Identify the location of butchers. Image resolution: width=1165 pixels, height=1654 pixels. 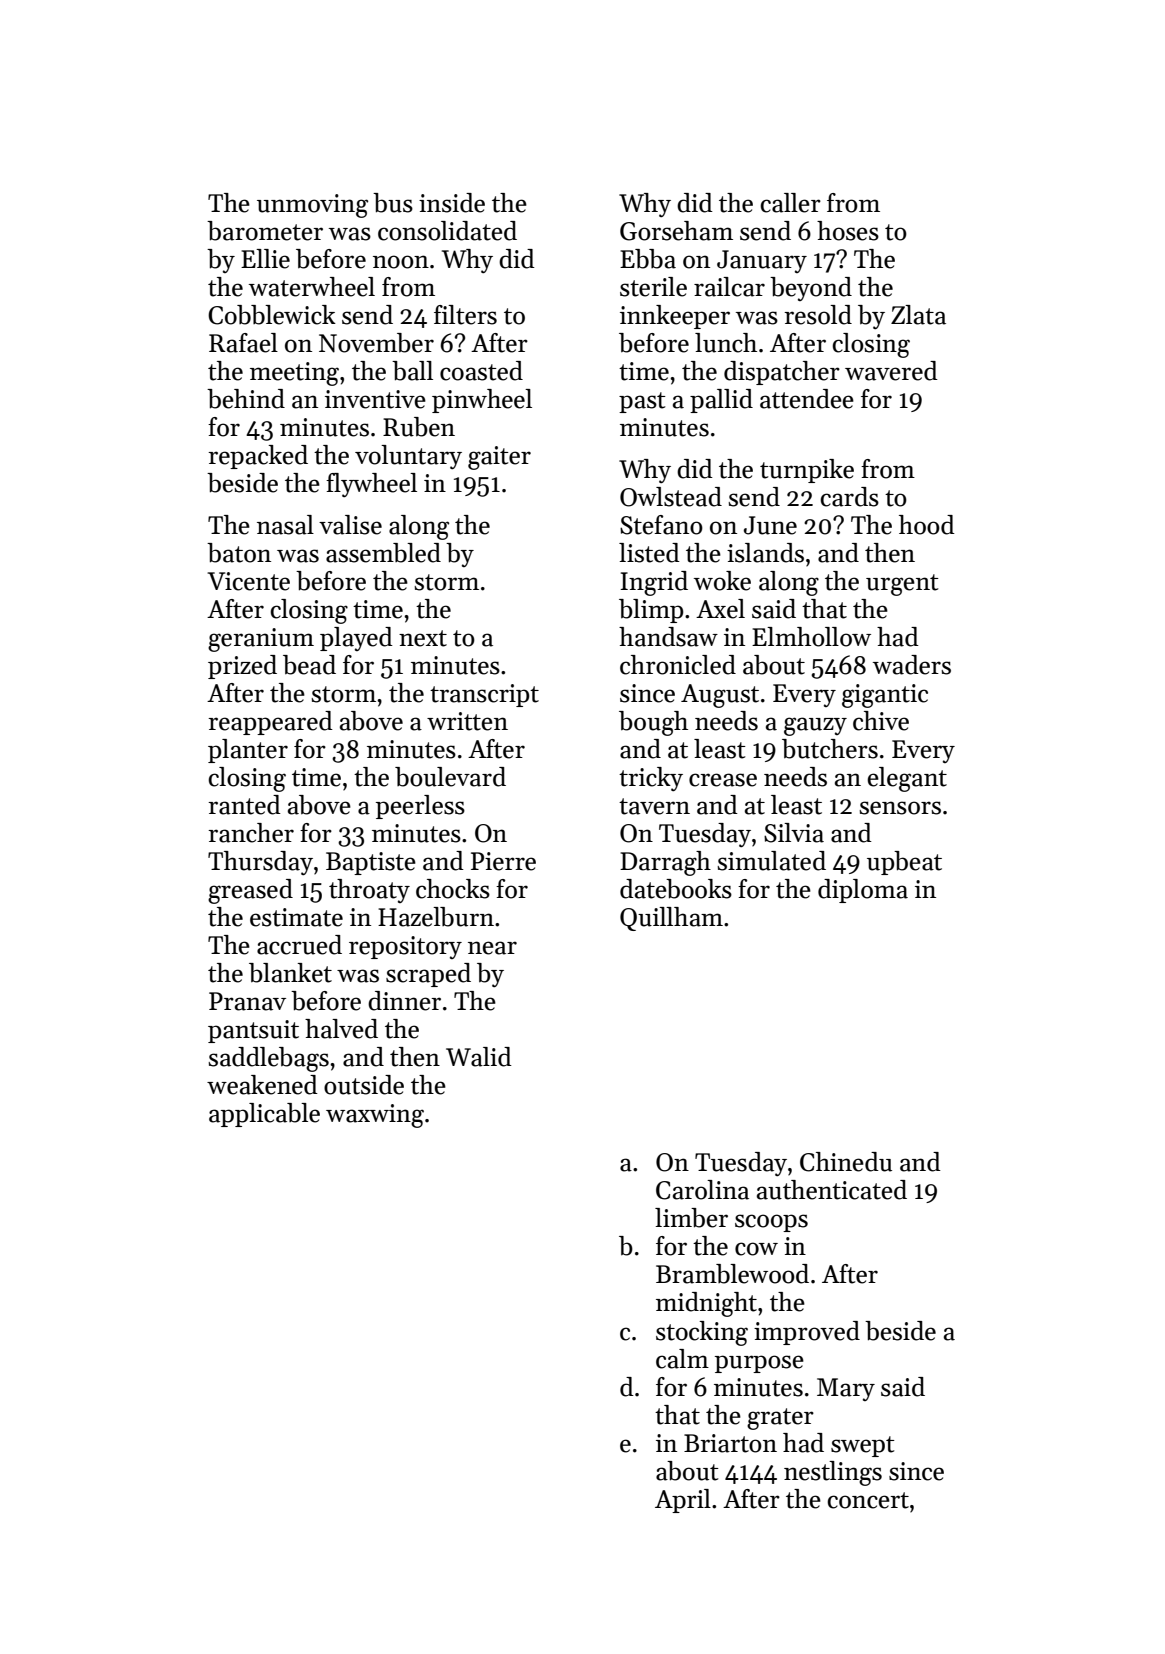
(830, 749).
